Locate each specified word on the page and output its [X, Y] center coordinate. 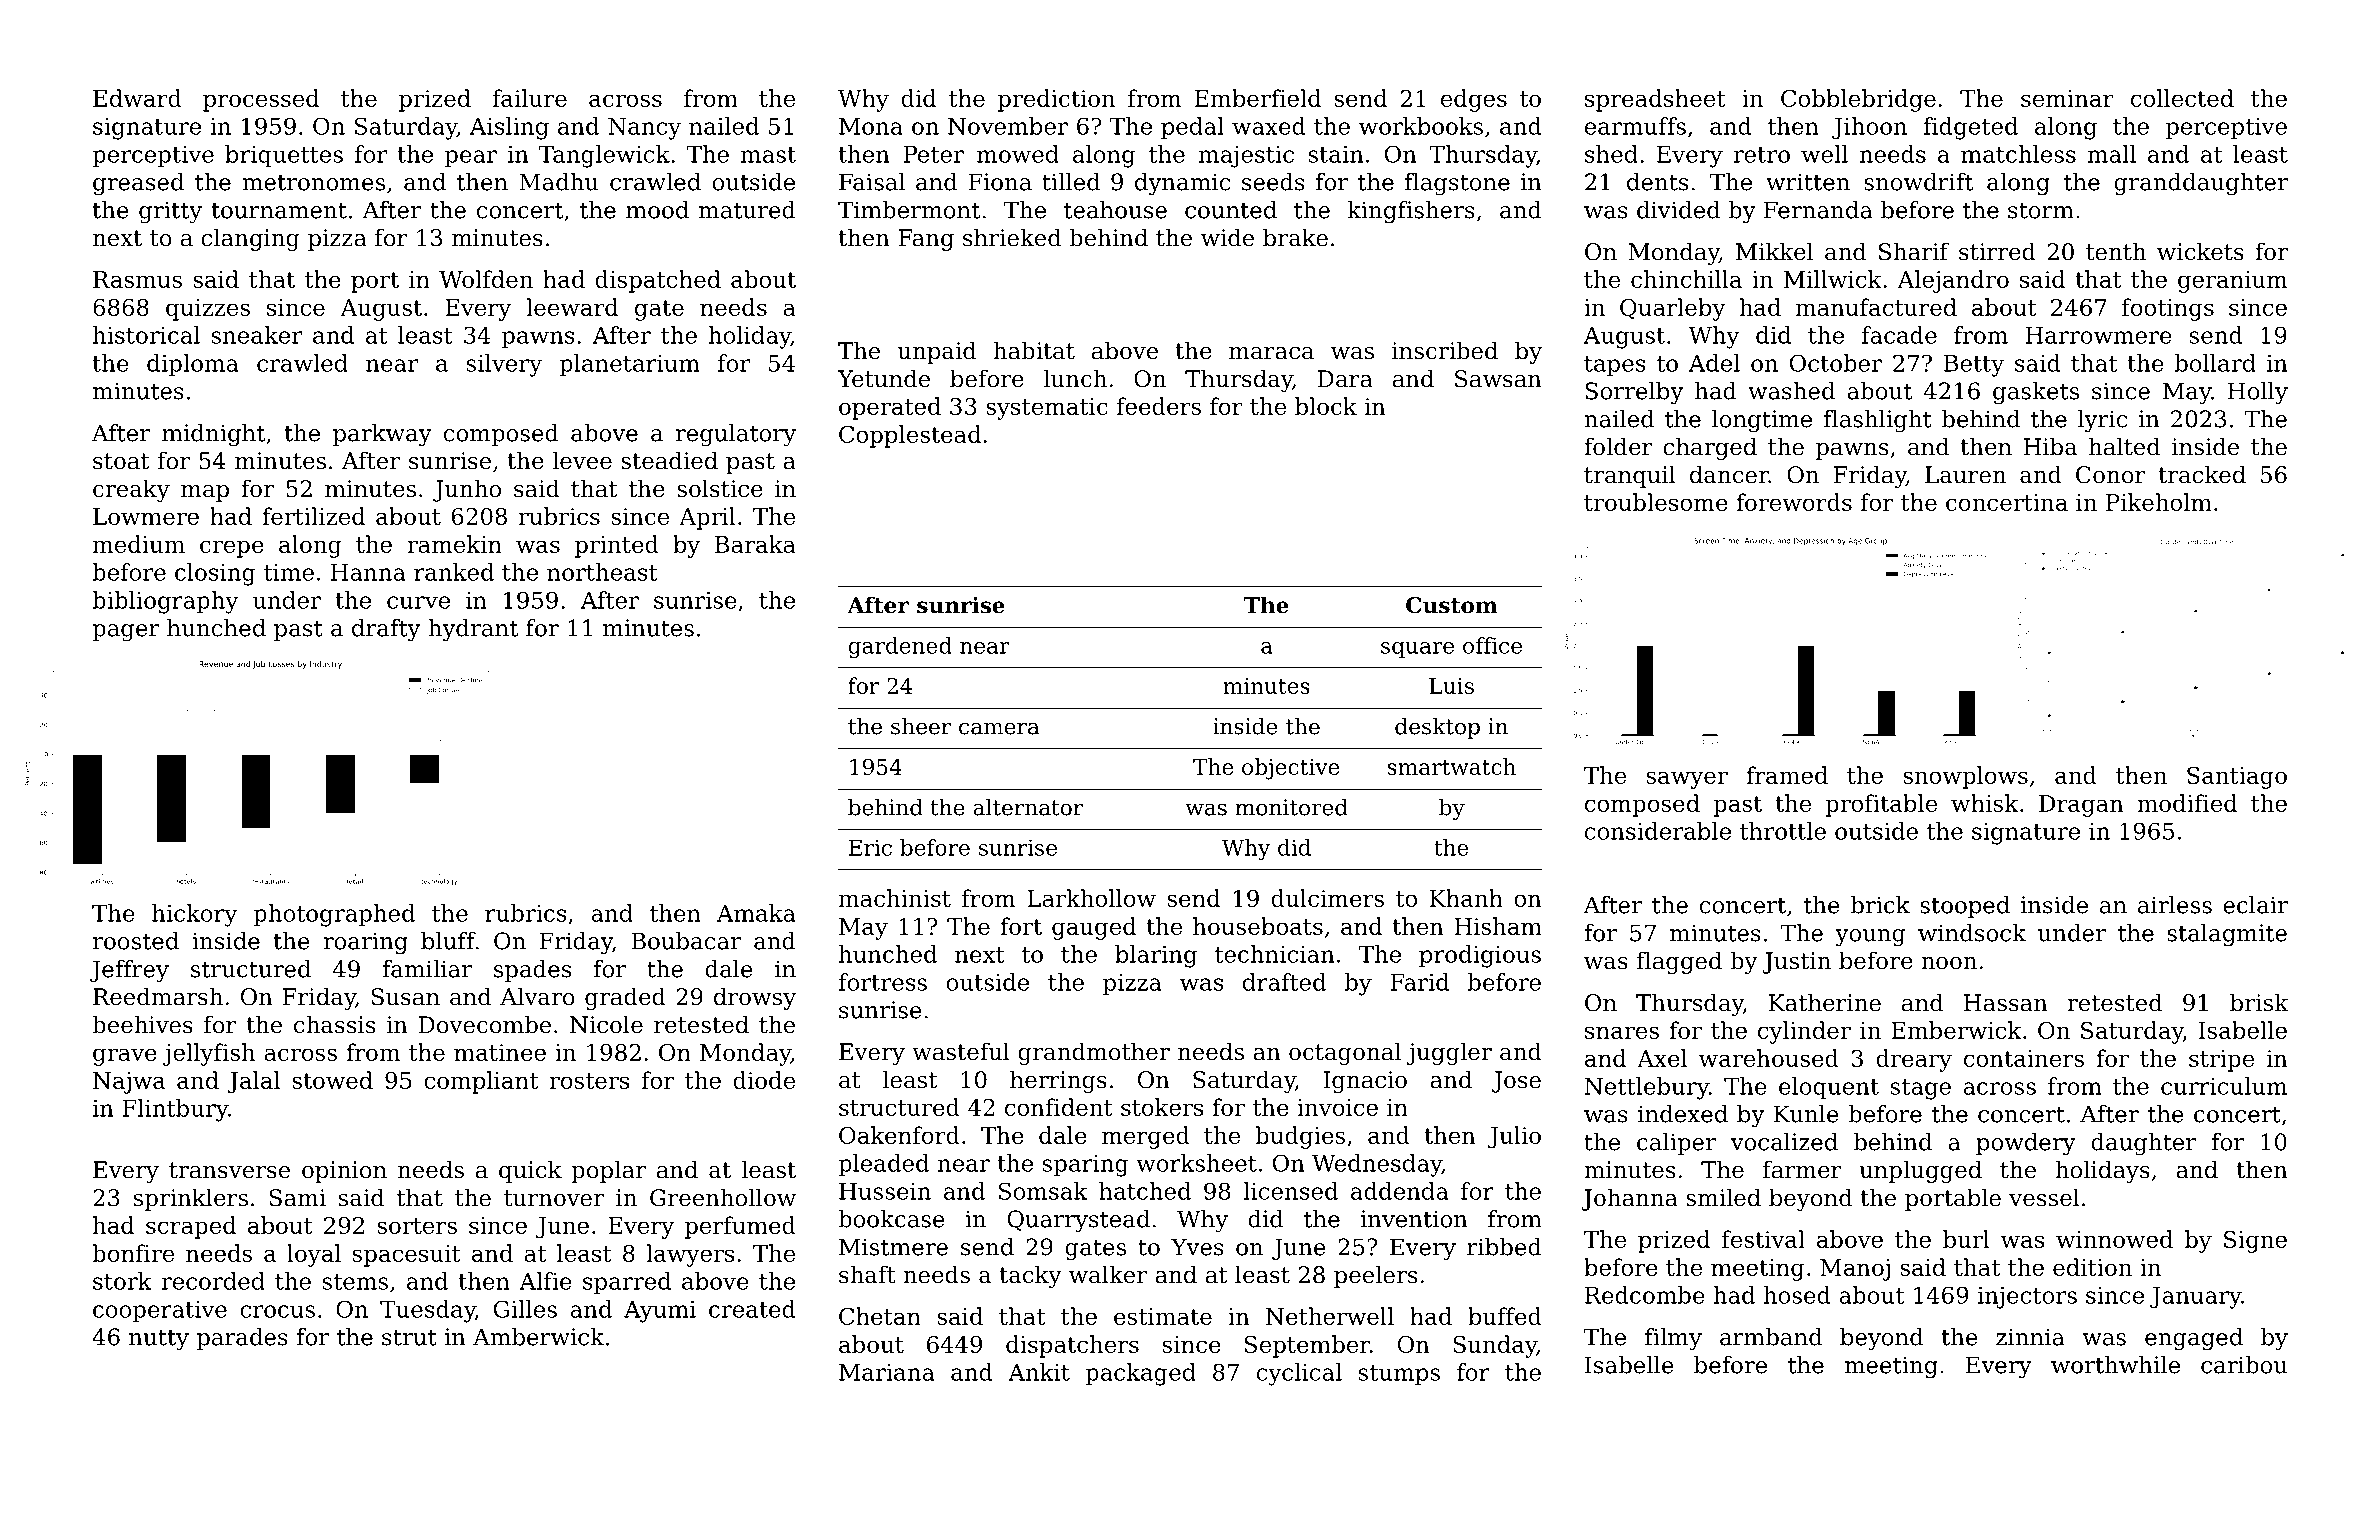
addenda [1400, 1191]
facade [1899, 335]
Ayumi [660, 1311]
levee [582, 460]
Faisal [872, 182]
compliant [481, 1082]
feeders [1159, 406]
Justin [1797, 963]
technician [1274, 954]
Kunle [1806, 1114]
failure [530, 98]
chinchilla [1686, 279]
